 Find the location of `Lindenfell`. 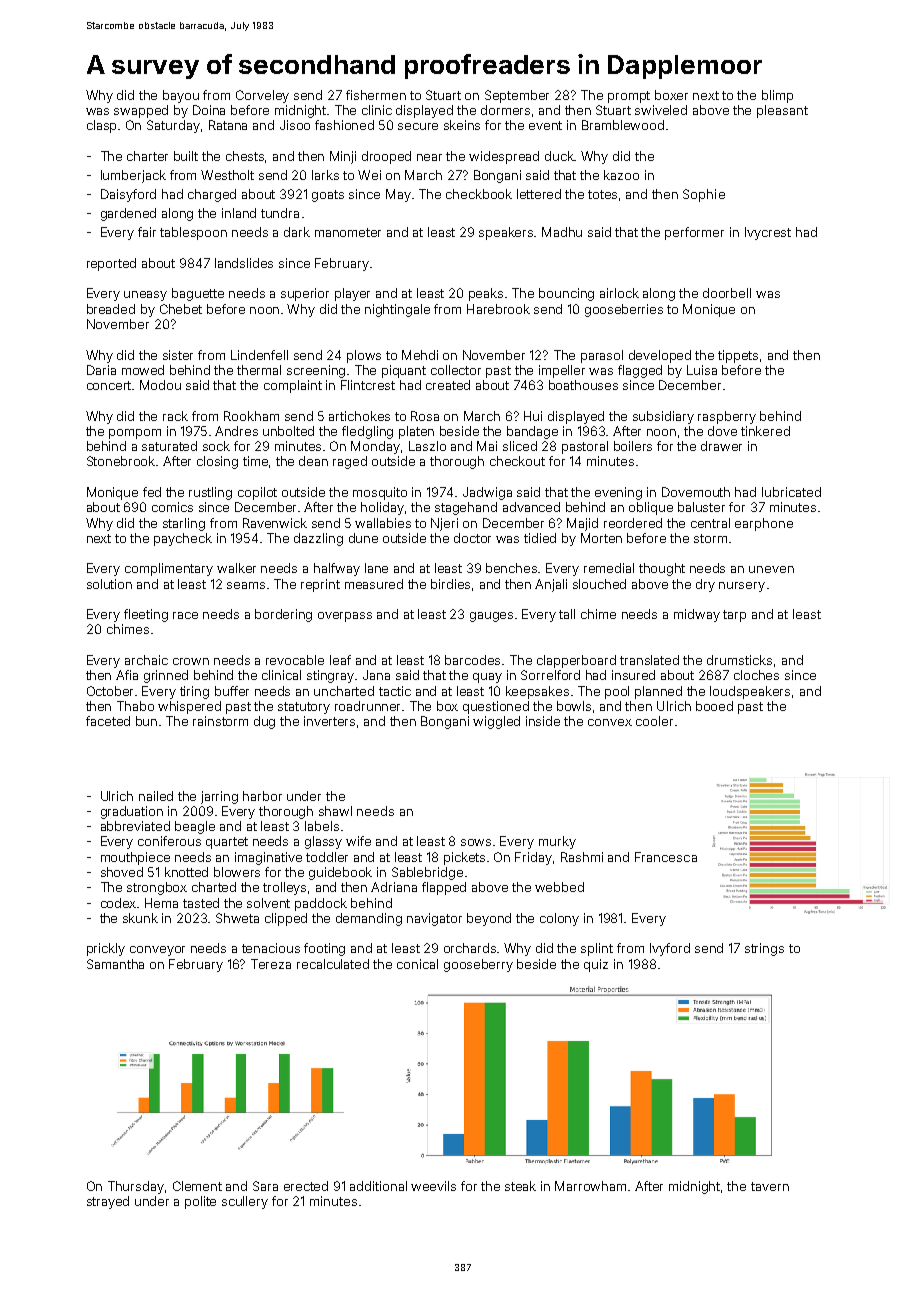

Lindenfell is located at coordinates (259, 355).
